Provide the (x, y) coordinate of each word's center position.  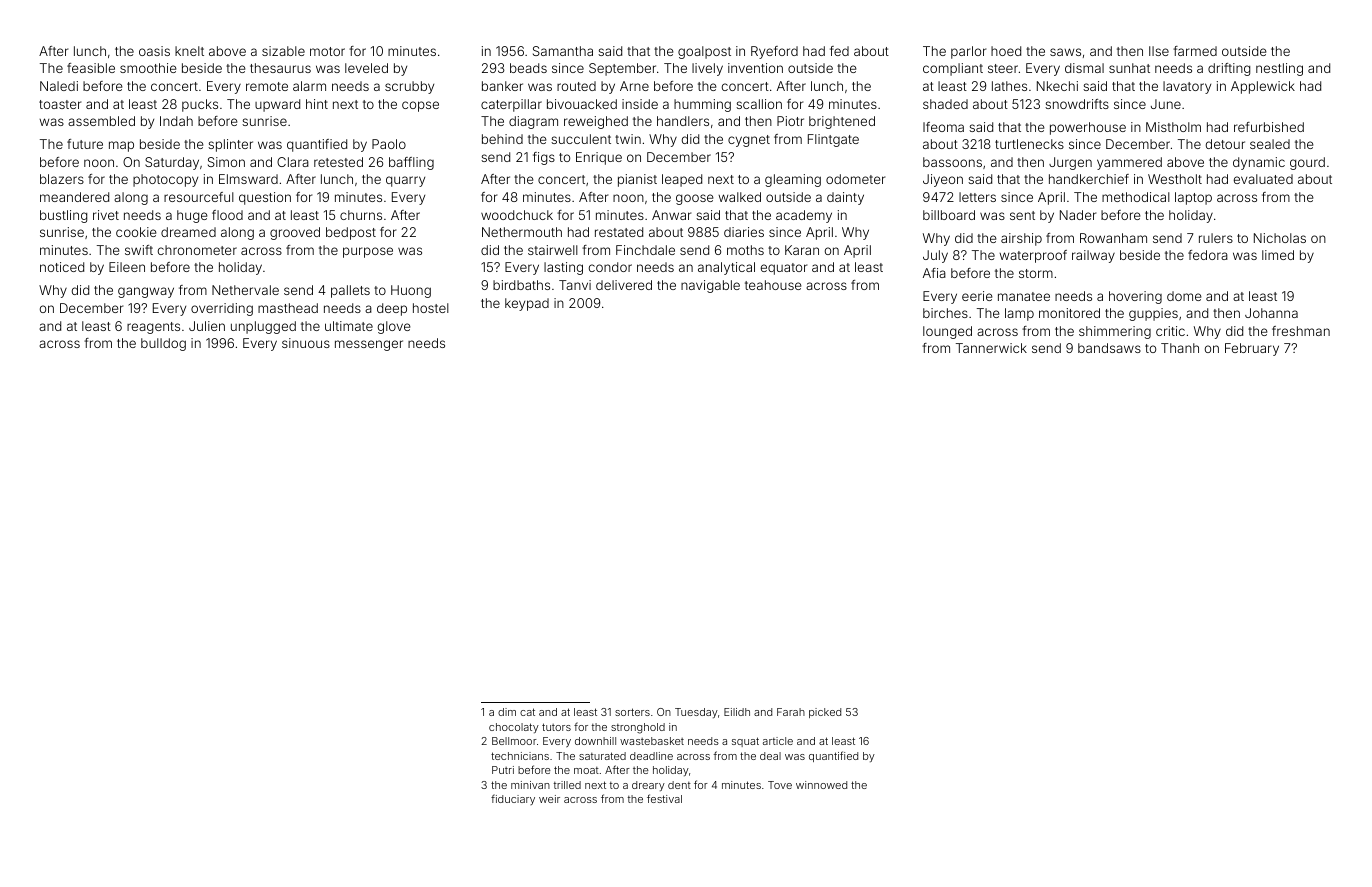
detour (1225, 144)
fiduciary (513, 799)
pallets (350, 291)
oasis (154, 51)
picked (825, 713)
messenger (369, 345)
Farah (791, 712)
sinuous (306, 343)
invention (755, 68)
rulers (1216, 238)
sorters (632, 712)
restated (619, 232)
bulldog (163, 344)
